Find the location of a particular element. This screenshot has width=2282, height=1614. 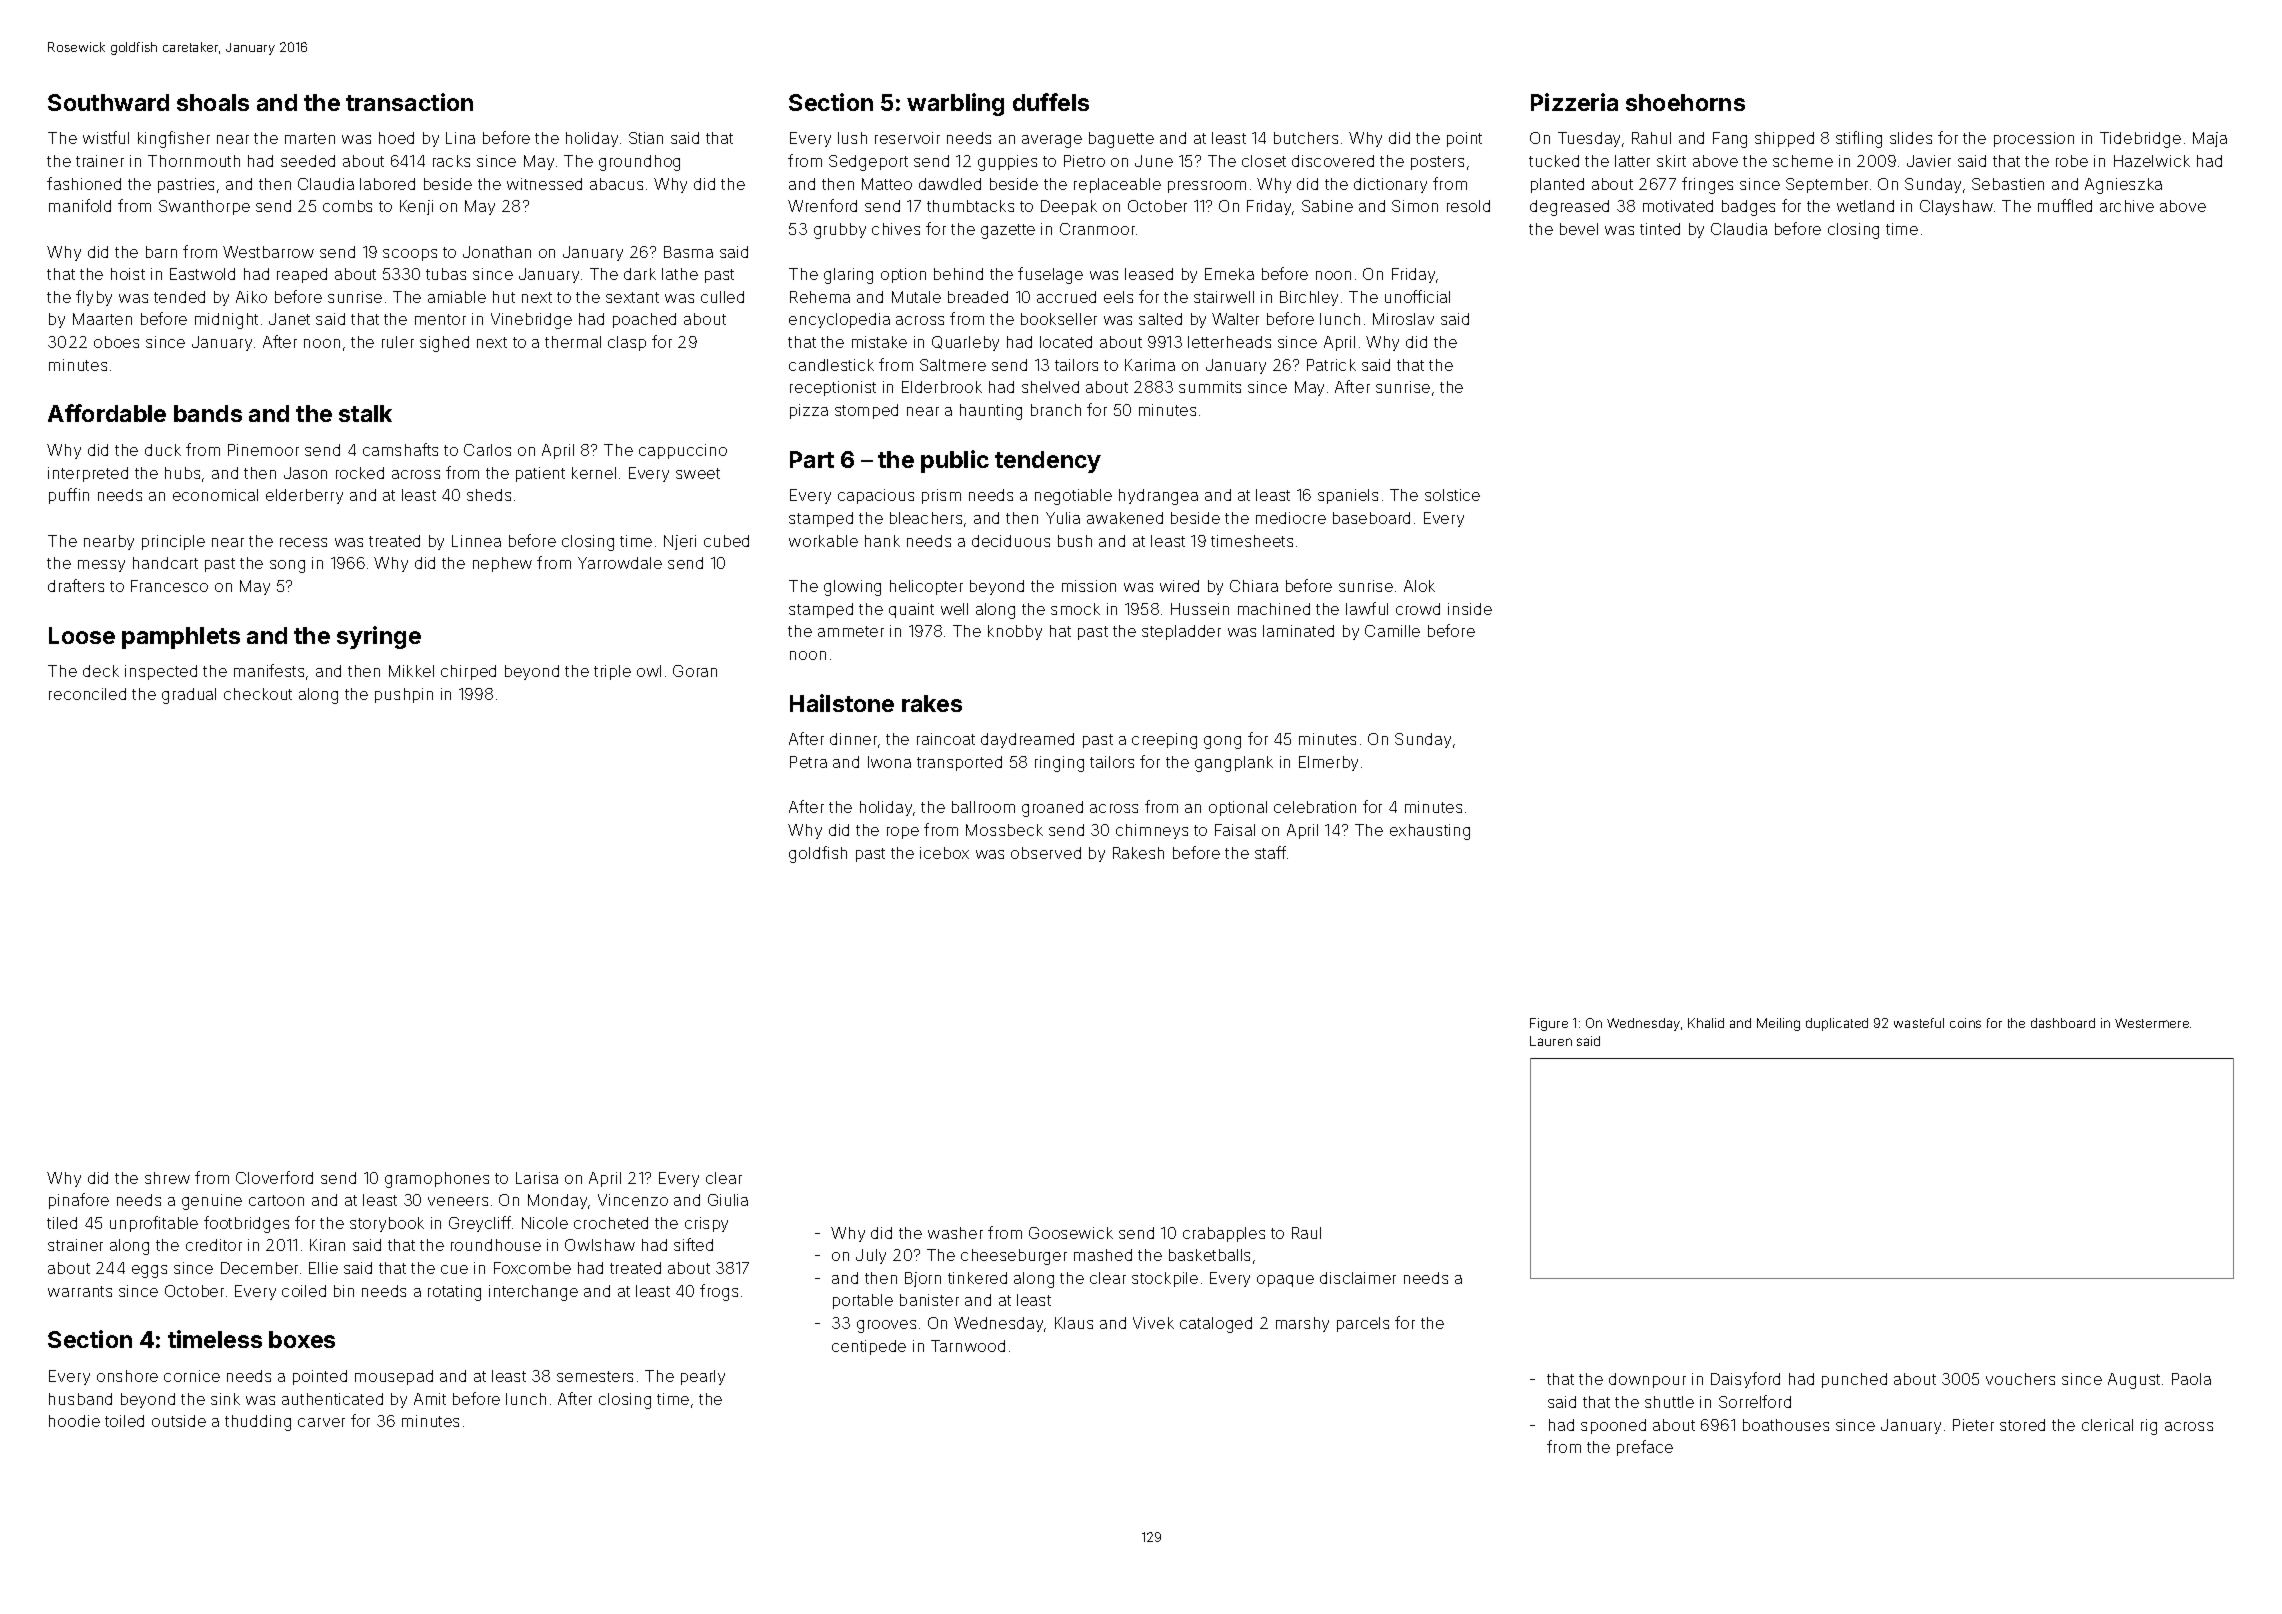

Southward is located at coordinates (108, 102).
